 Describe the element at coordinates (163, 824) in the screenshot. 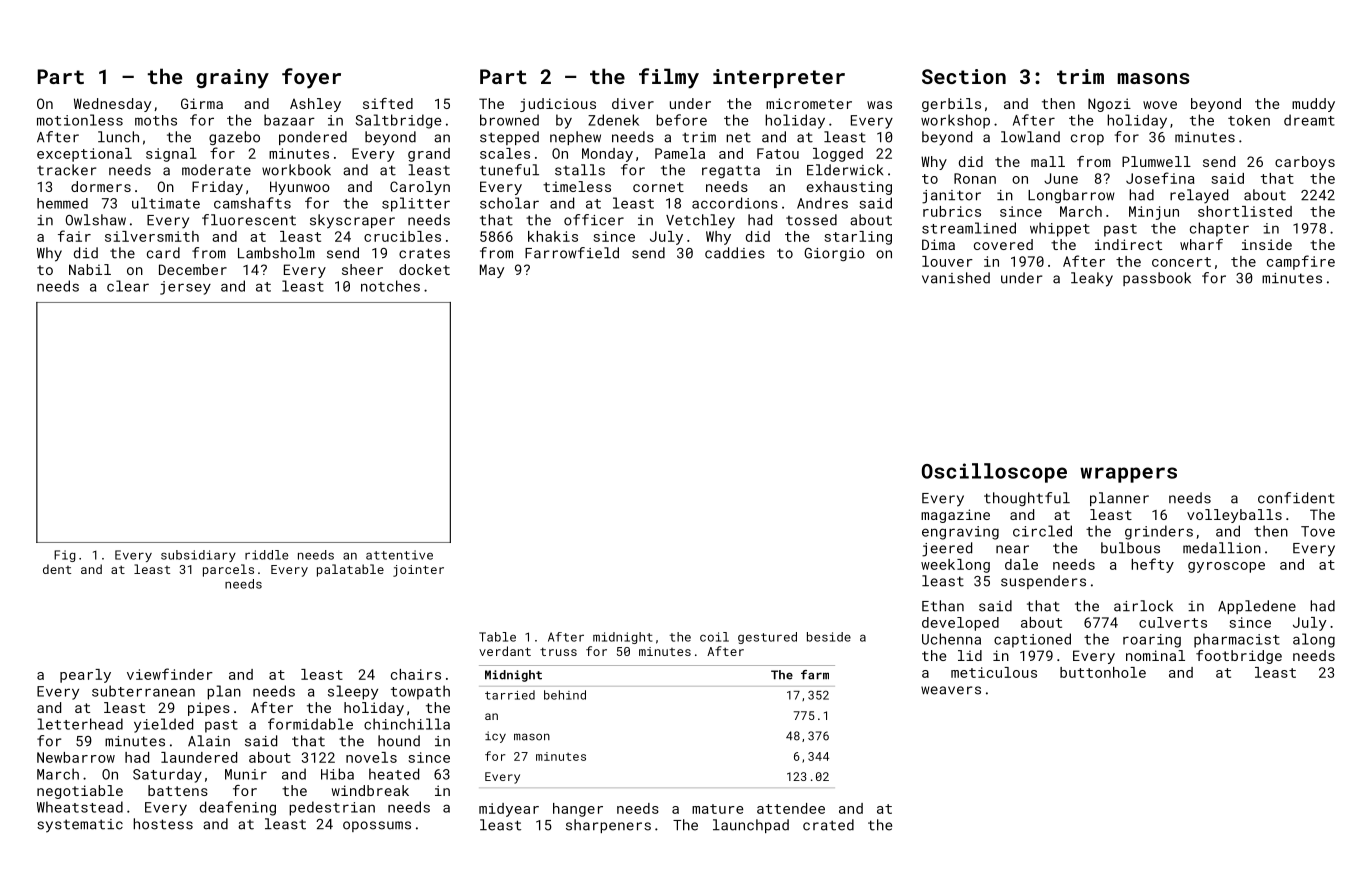

I see `hostess` at that location.
